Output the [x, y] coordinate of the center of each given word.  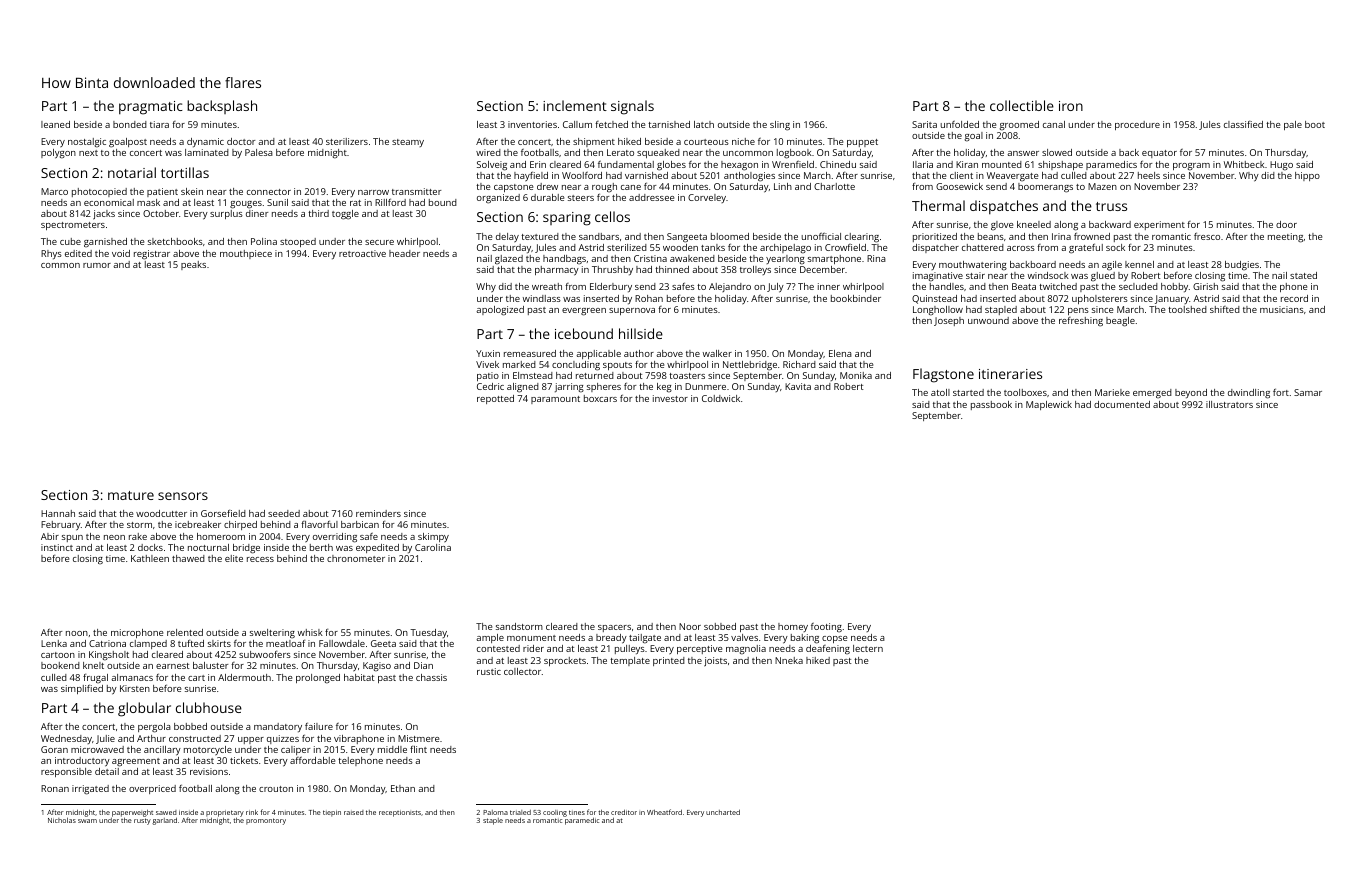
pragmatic [151, 108]
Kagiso [377, 667]
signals [632, 107]
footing [826, 627]
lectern [868, 648]
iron [1071, 106]
